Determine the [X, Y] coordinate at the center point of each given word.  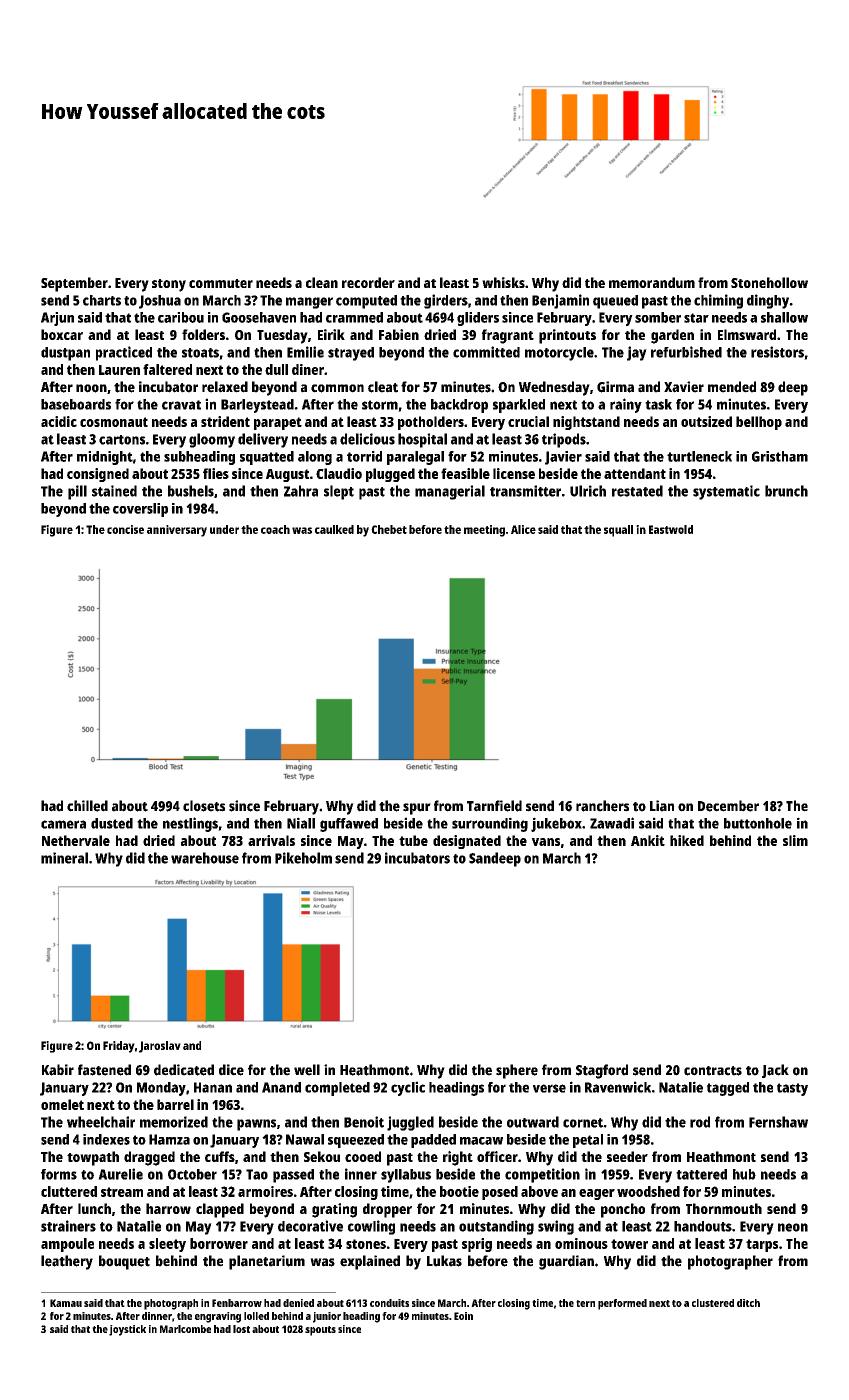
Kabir [58, 1070]
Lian [662, 806]
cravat [181, 405]
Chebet [389, 529]
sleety [167, 1245]
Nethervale [76, 840]
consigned [98, 475]
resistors [777, 352]
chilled [87, 806]
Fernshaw [778, 1122]
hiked [687, 840]
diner [308, 369]
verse [549, 1088]
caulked [334, 529]
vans [546, 842]
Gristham [780, 456]
